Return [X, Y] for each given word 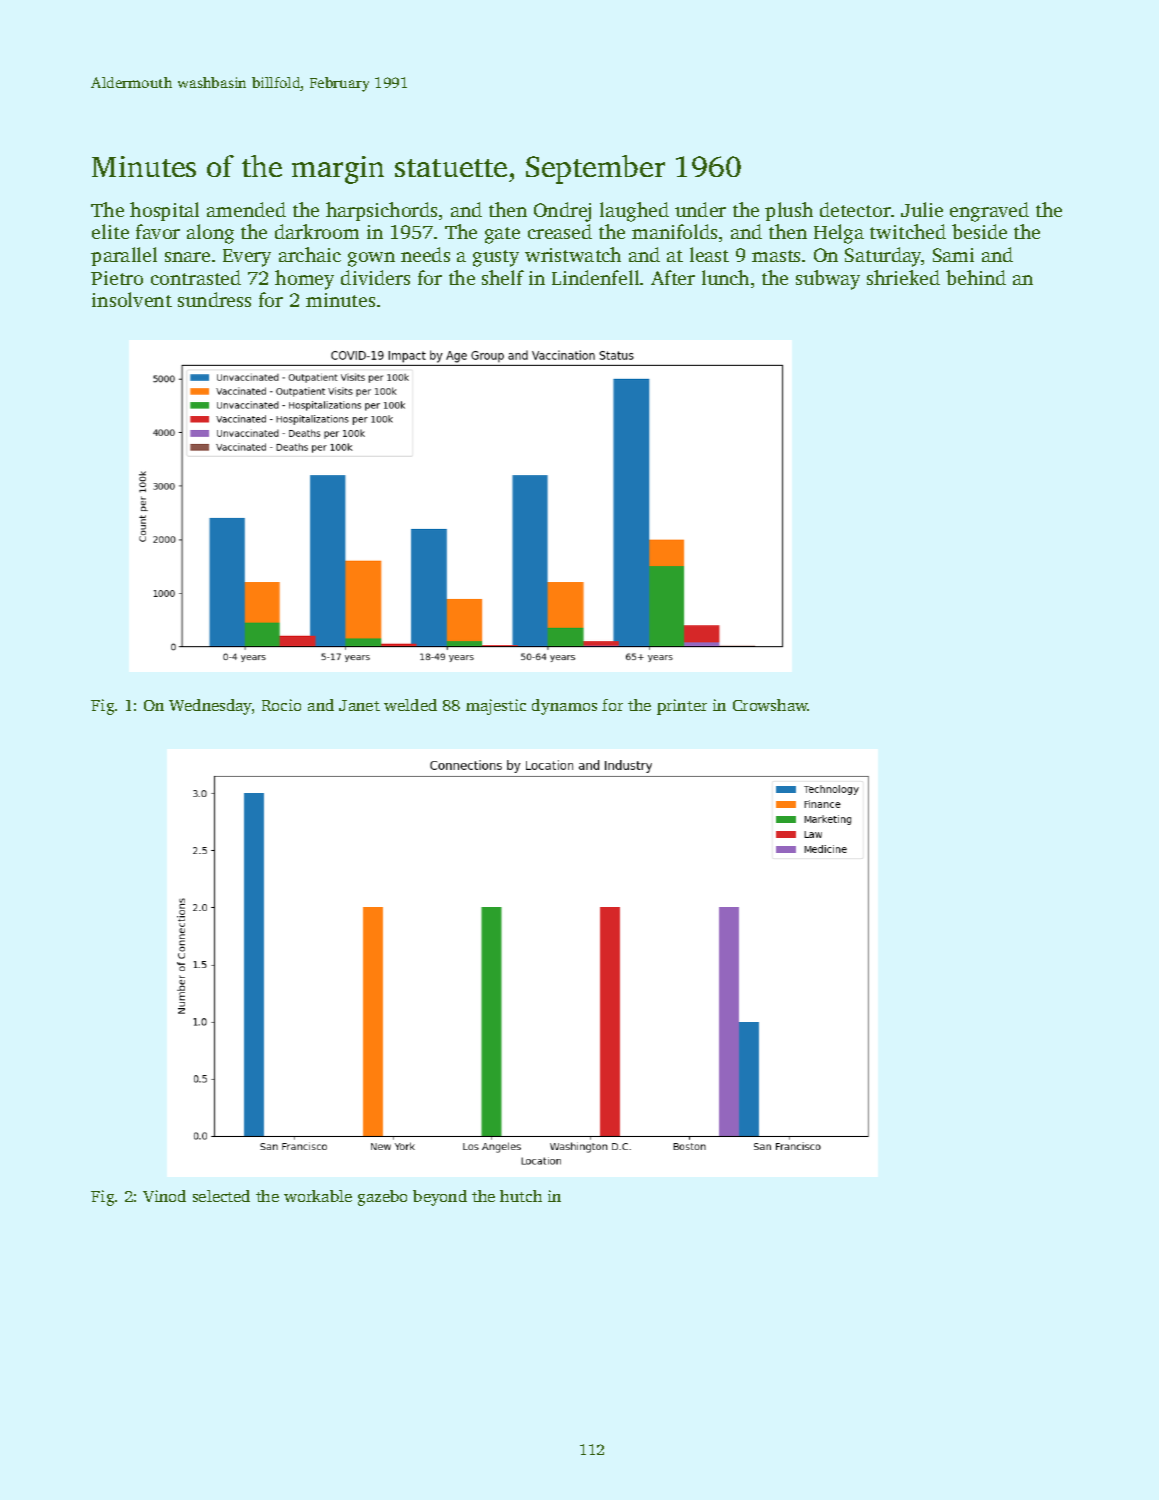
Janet [359, 705]
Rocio [281, 705]
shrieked [903, 277]
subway [828, 280]
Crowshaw [770, 705]
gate [502, 235]
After [673, 277]
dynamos [564, 707]
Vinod [164, 1196]
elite [110, 231]
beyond [440, 1198]
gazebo [382, 1198]
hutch [521, 1196]
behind [976, 277]
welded [410, 705]
